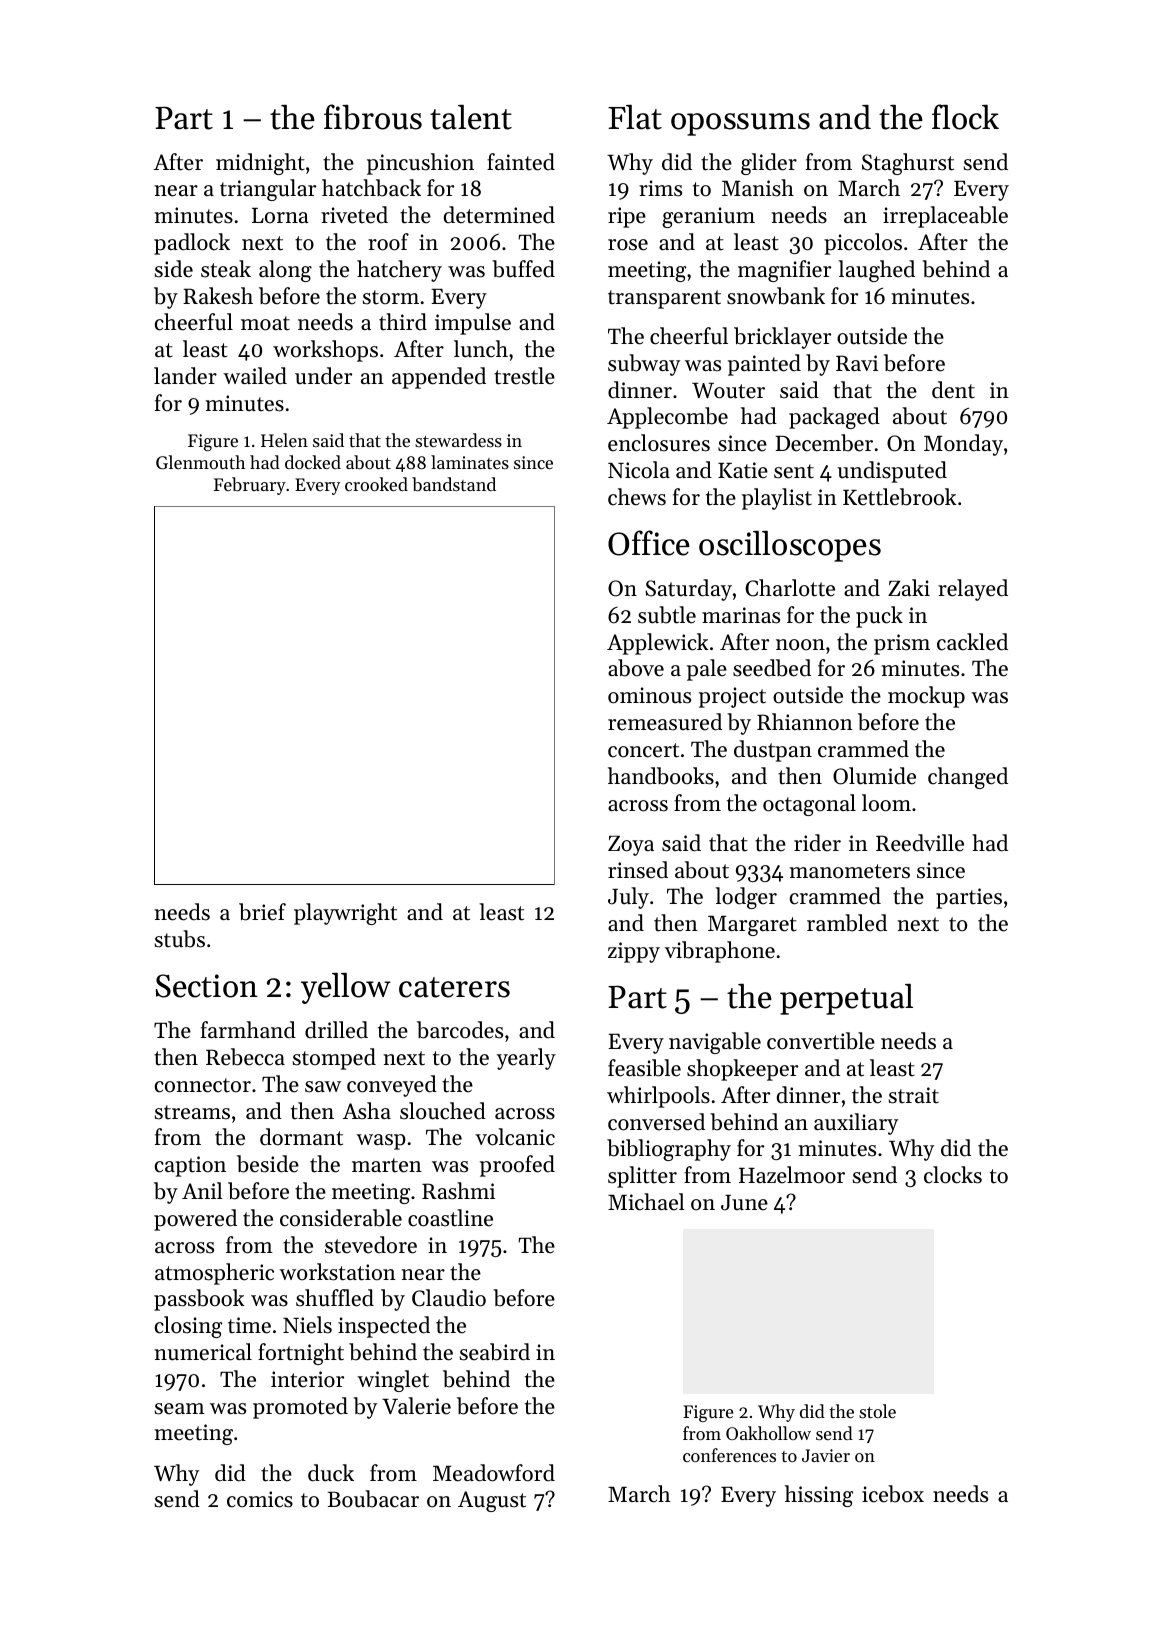  Describe the element at coordinates (893, 1494) in the document. I see `icebox` at that location.
